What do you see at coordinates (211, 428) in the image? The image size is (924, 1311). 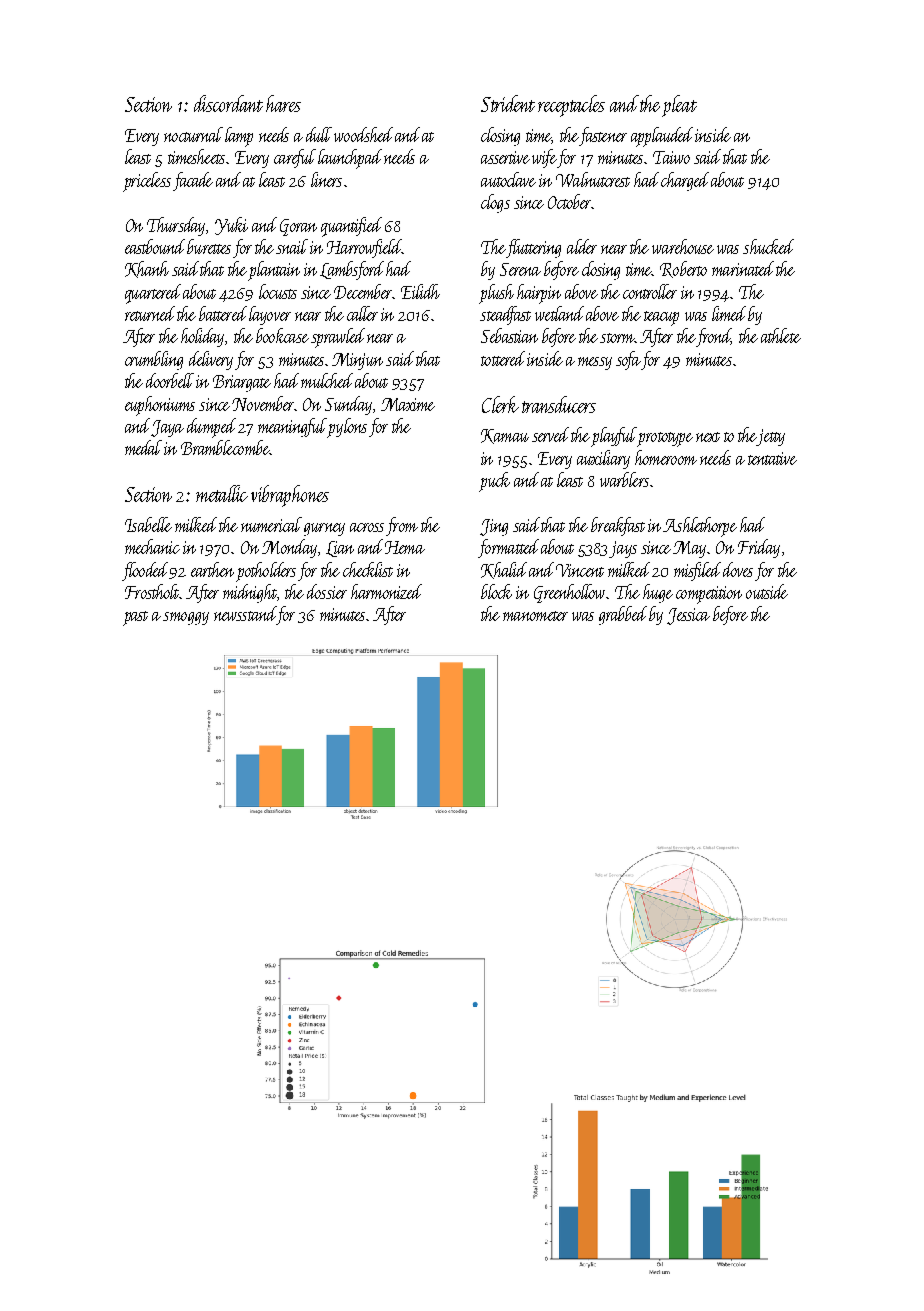 I see `dumped` at bounding box center [211, 428].
